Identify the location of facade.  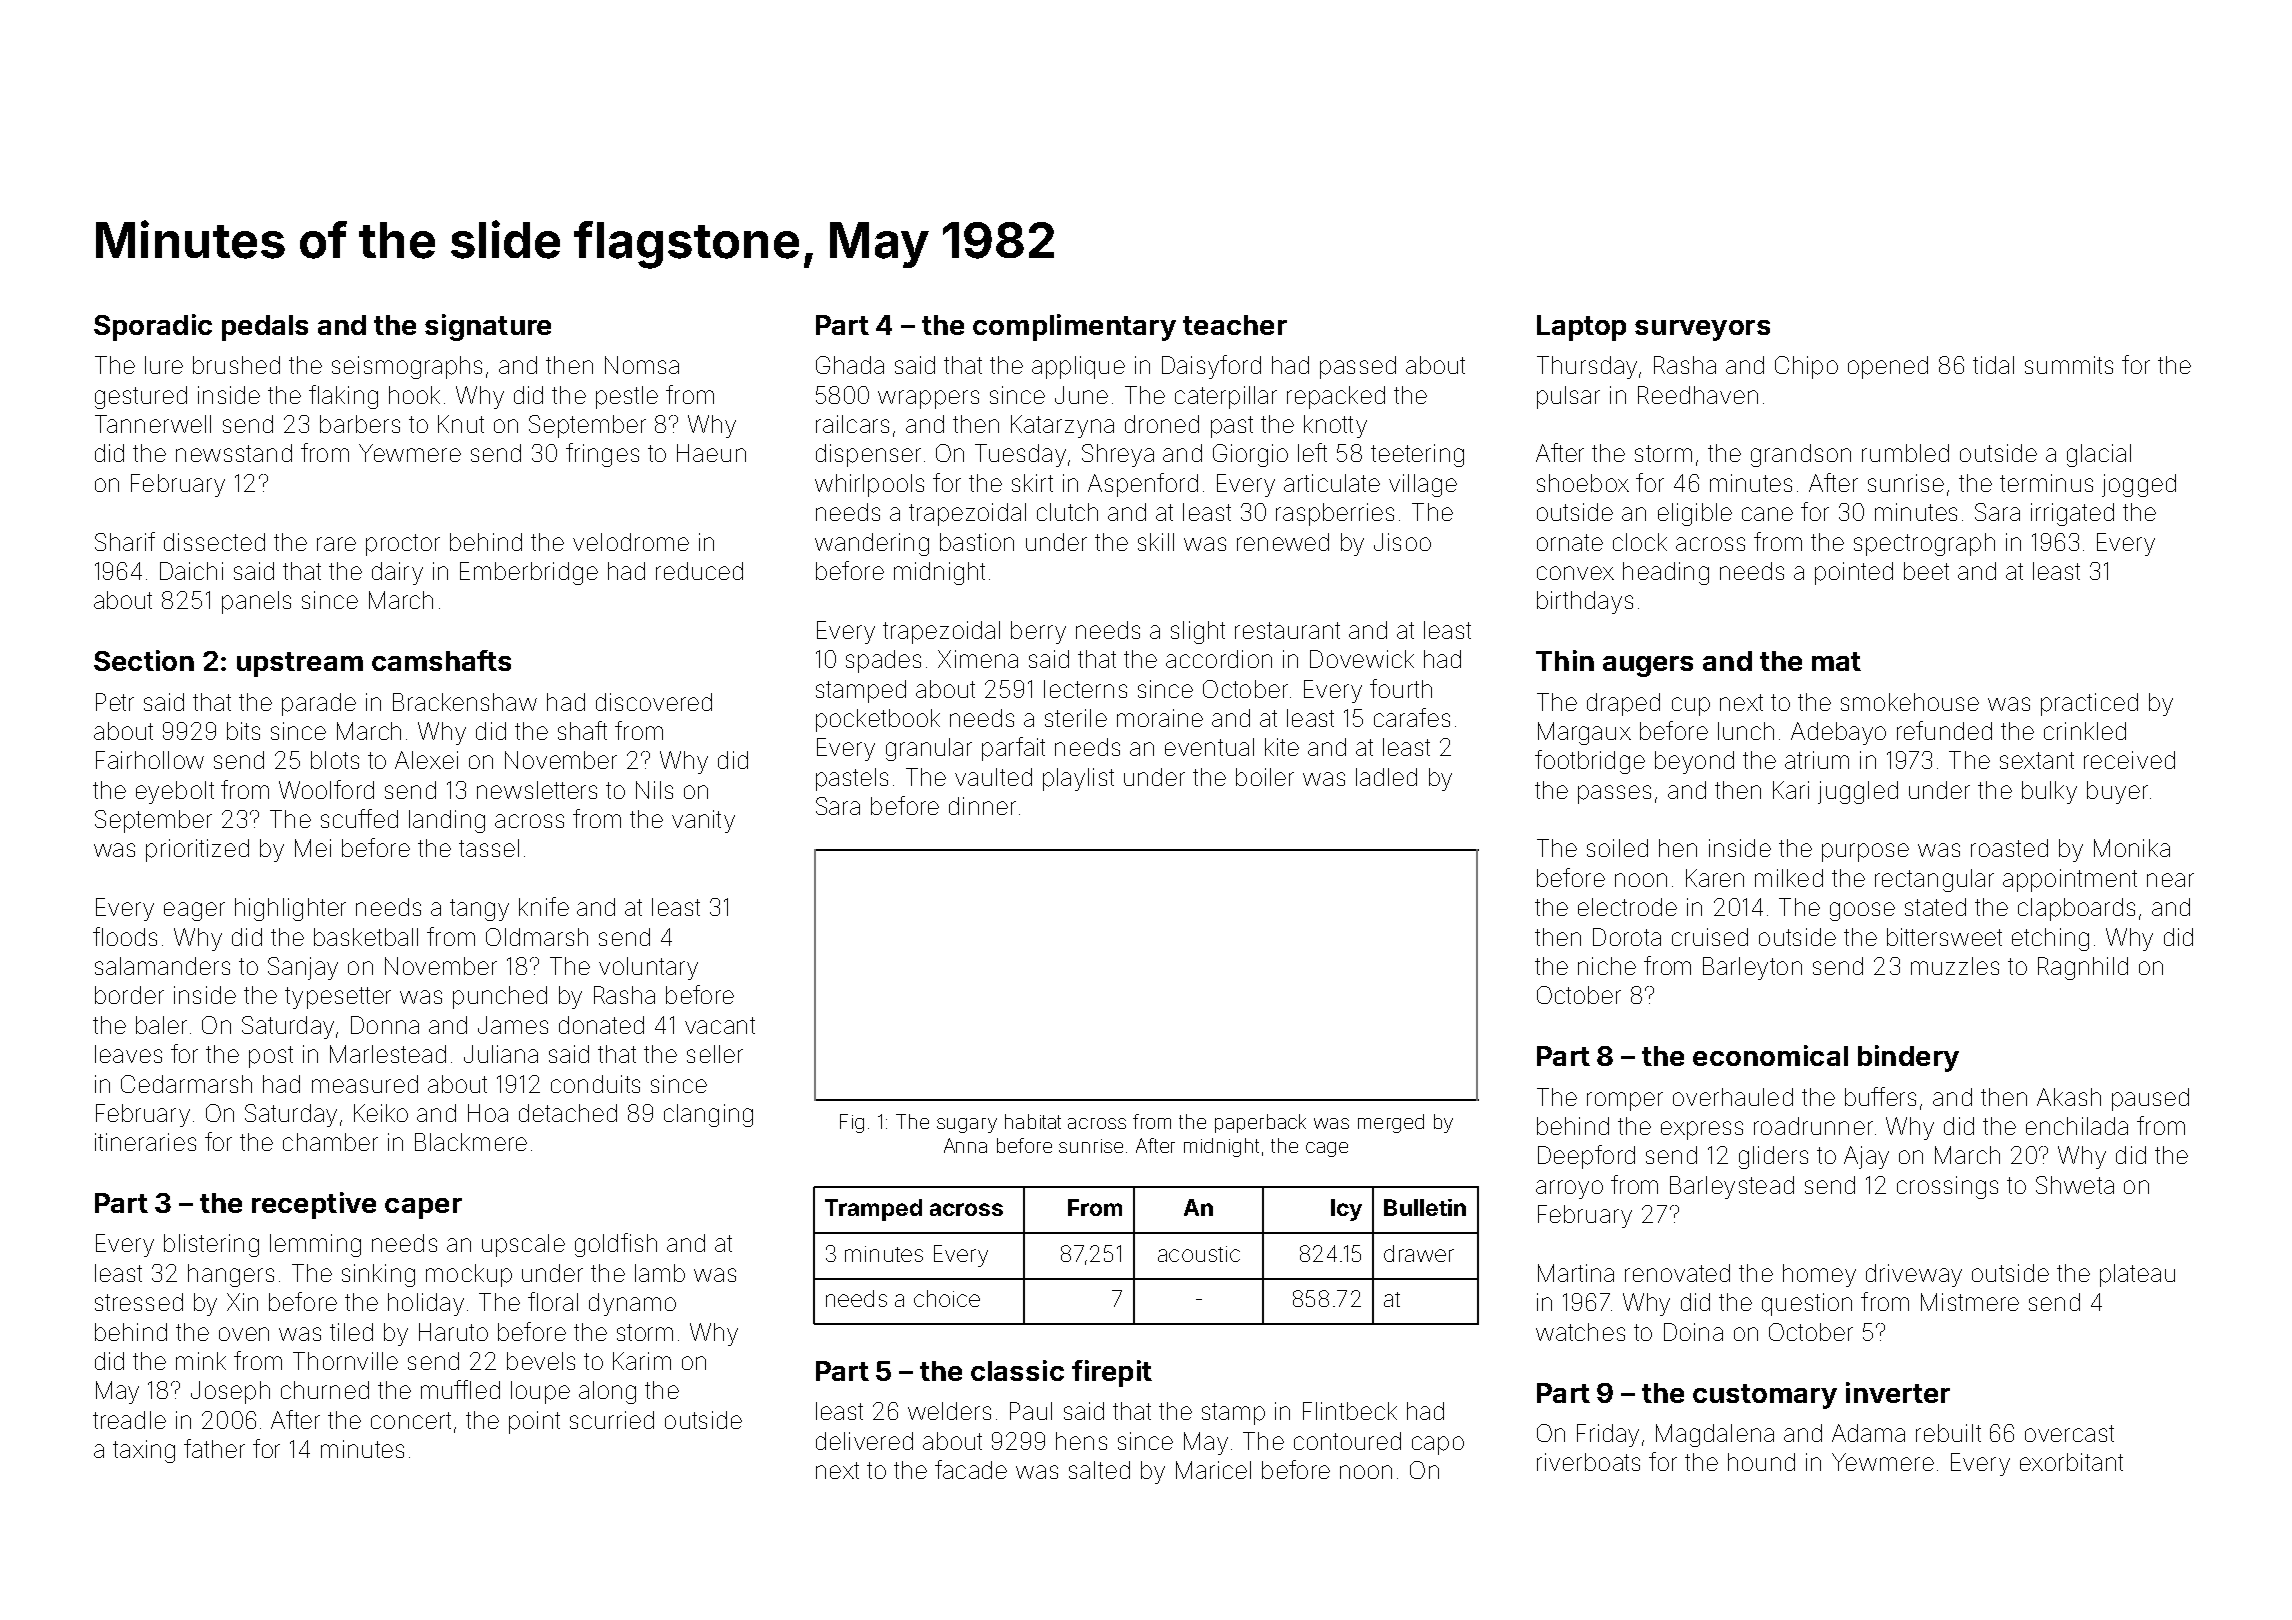
(971, 1469).
